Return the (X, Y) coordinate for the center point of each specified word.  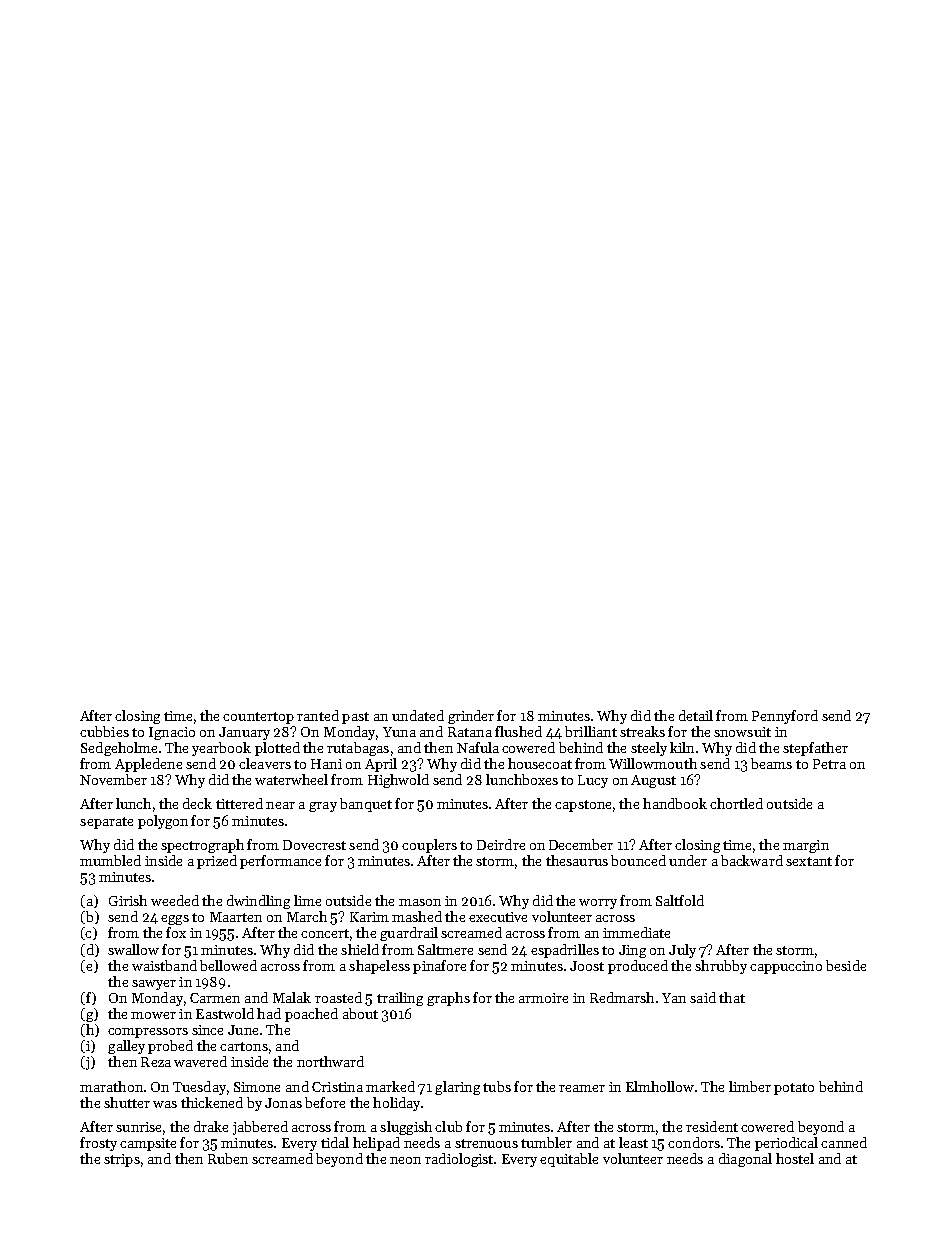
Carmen (215, 998)
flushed (518, 731)
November (113, 779)
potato (794, 1089)
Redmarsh (622, 997)
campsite (148, 1144)
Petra (829, 764)
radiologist (459, 1160)
